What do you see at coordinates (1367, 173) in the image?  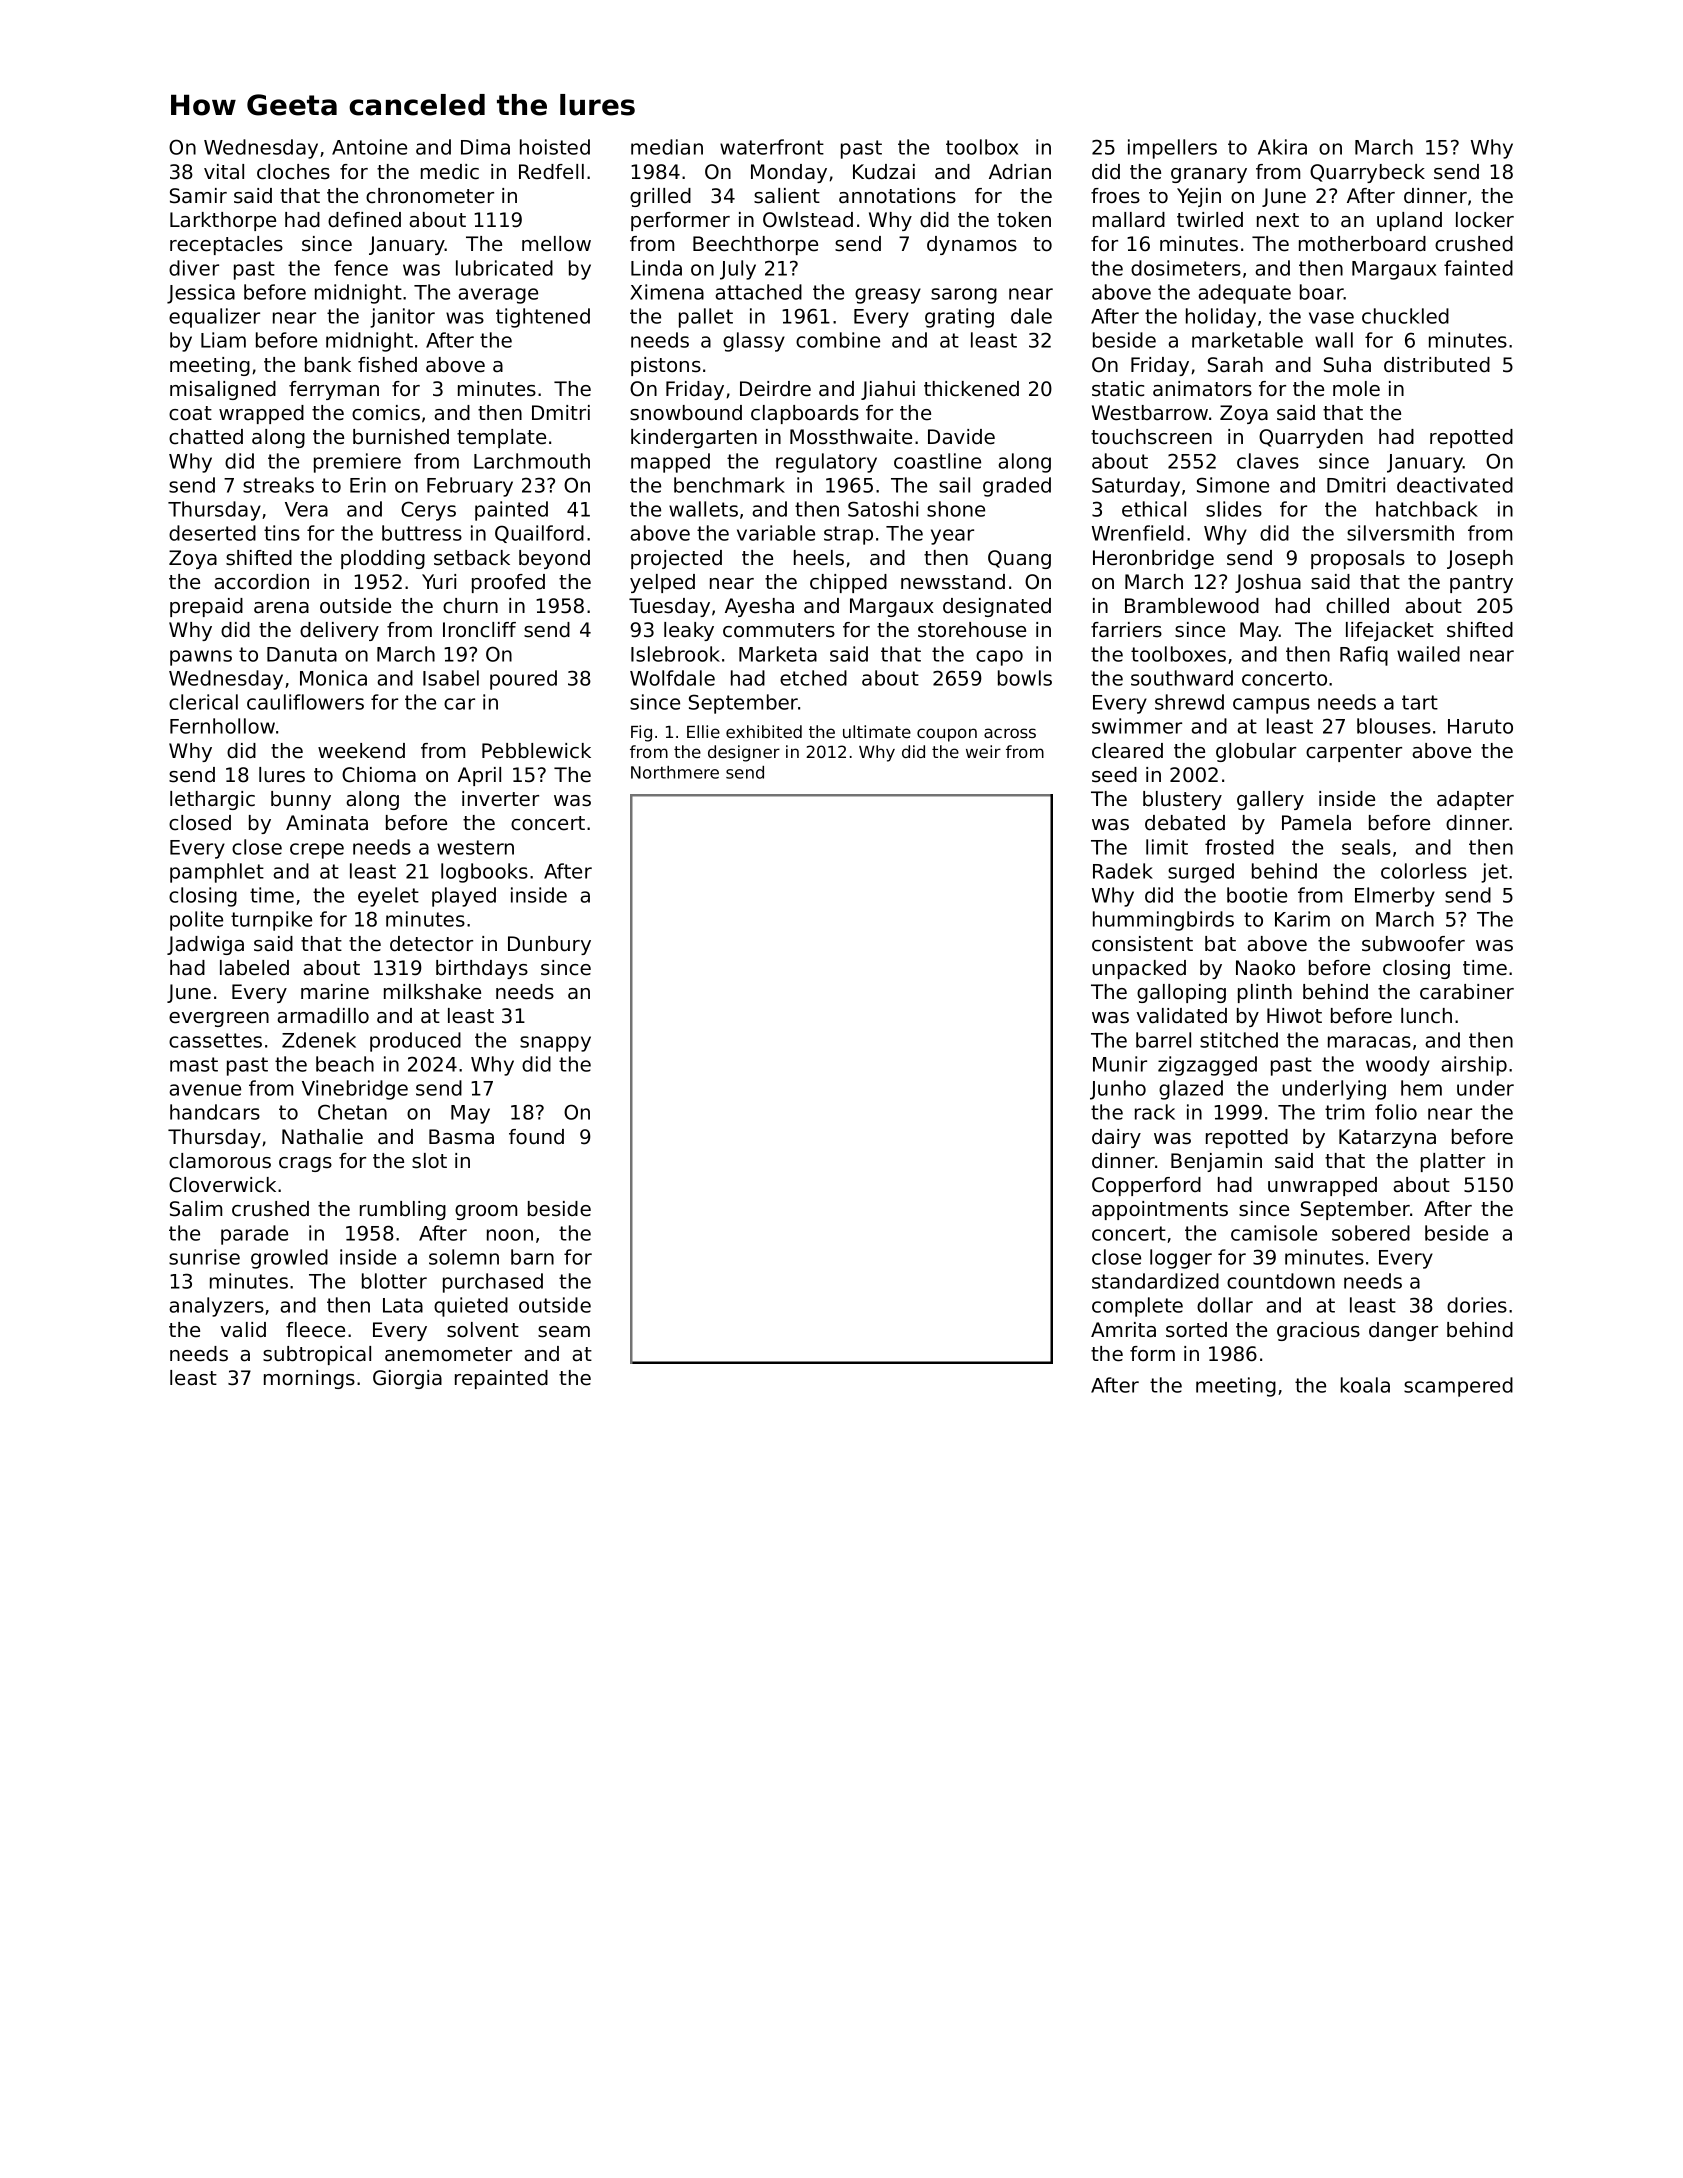 I see `Quarrybeck` at bounding box center [1367, 173].
